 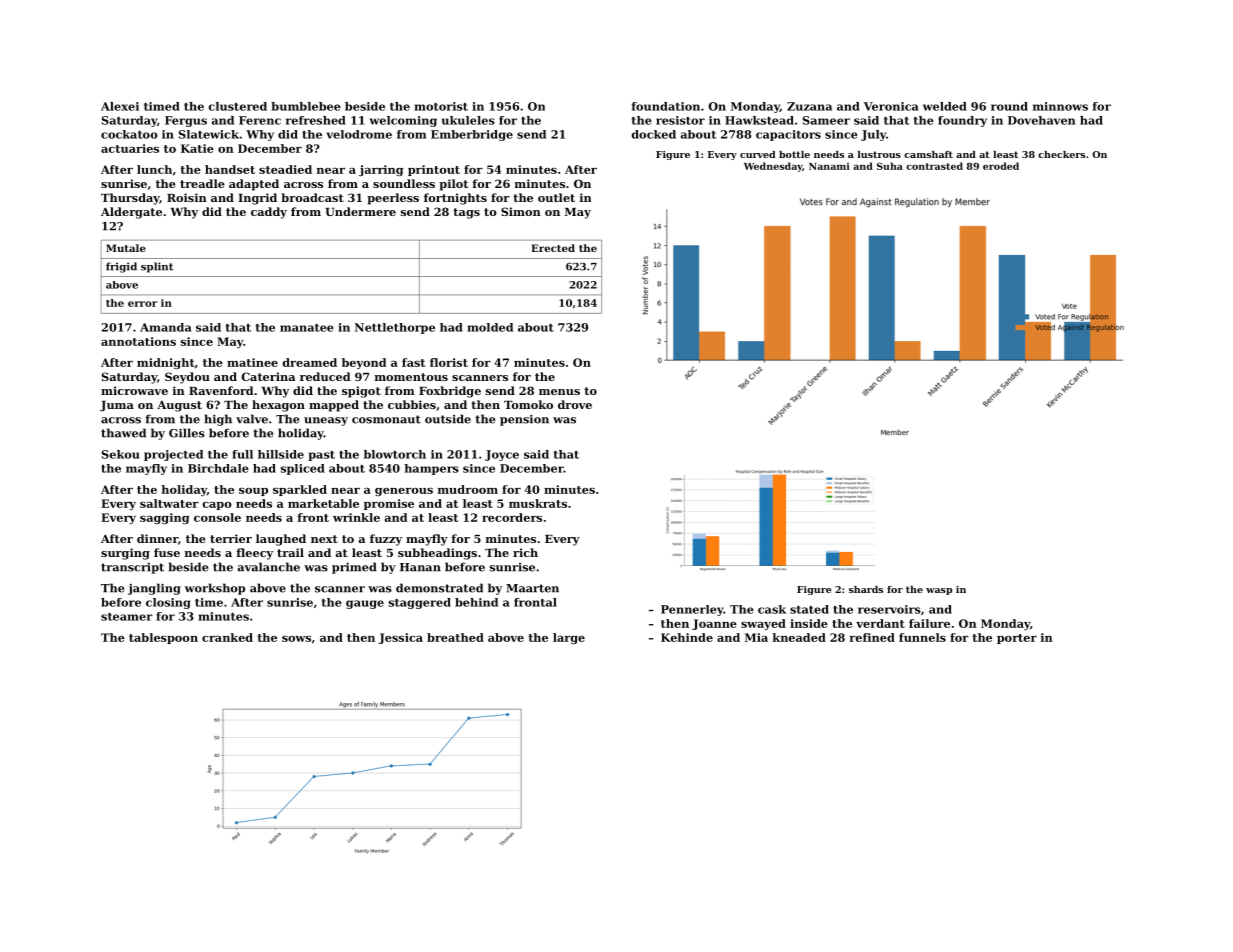 What do you see at coordinates (521, 211) in the screenshot?
I see `Simon` at bounding box center [521, 211].
